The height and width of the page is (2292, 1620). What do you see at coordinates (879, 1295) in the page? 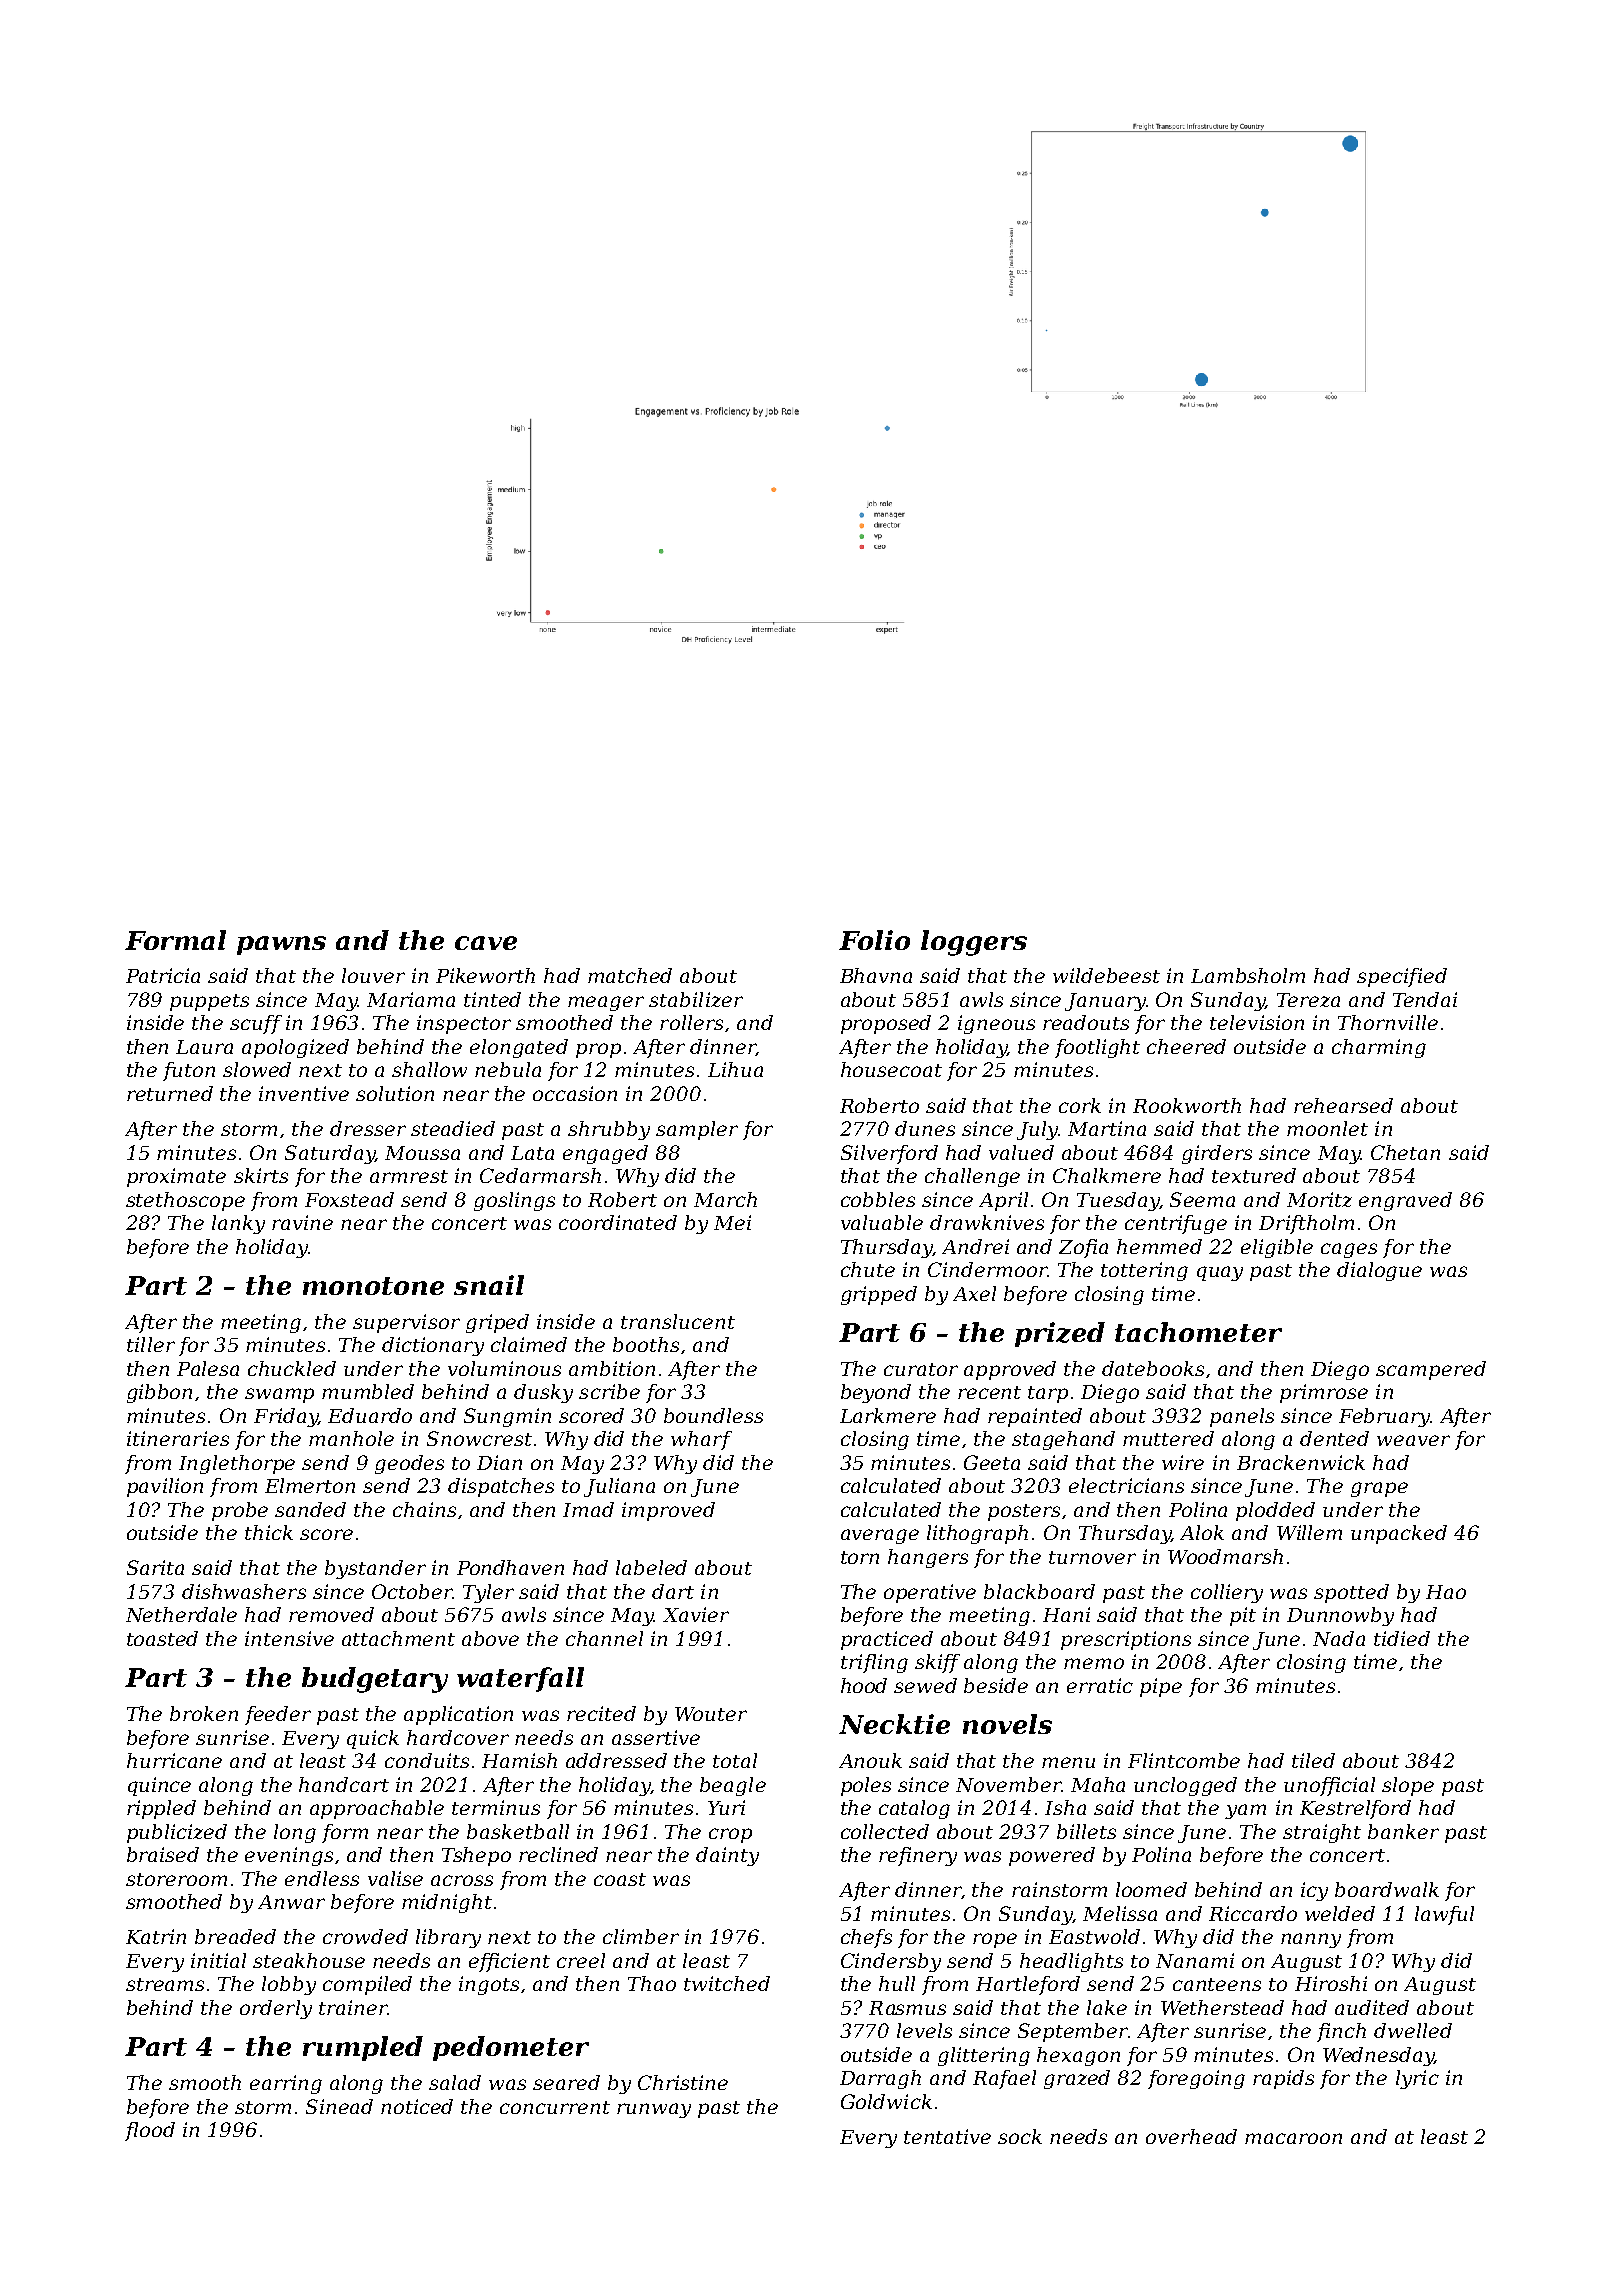
I see `gripped` at bounding box center [879, 1295].
